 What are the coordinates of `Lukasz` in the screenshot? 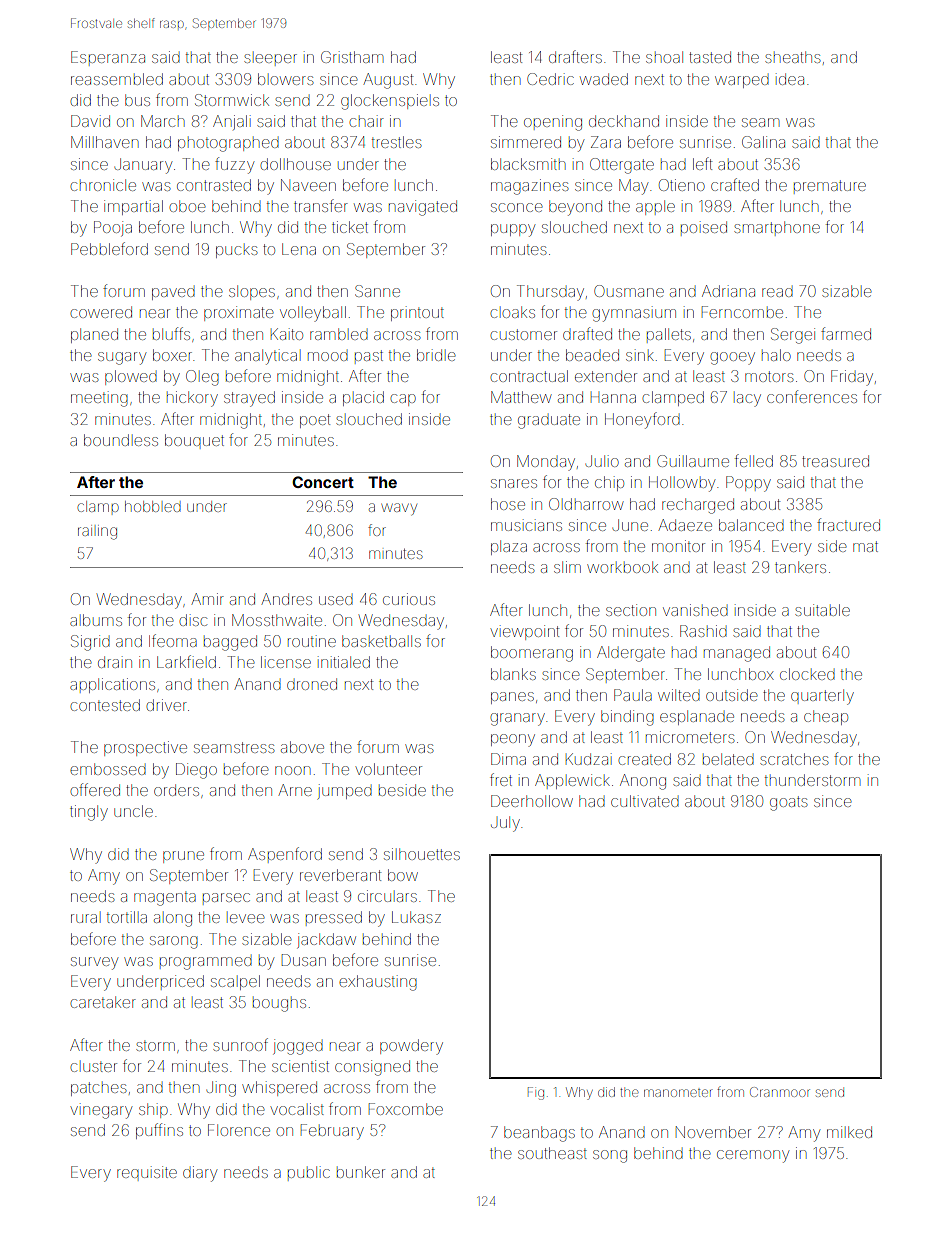 It's located at (416, 917).
